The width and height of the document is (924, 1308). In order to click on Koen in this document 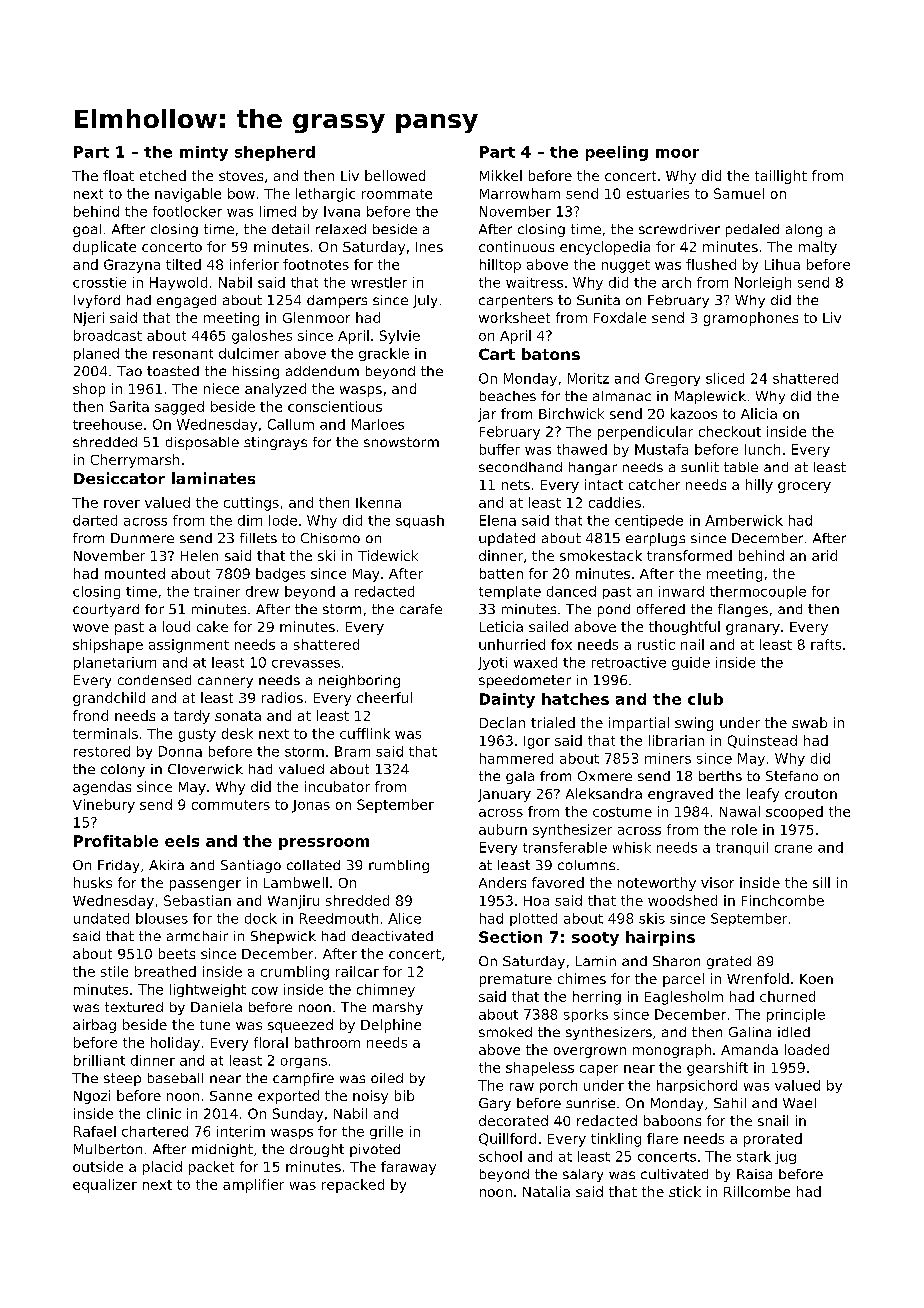, I will do `click(816, 979)`.
